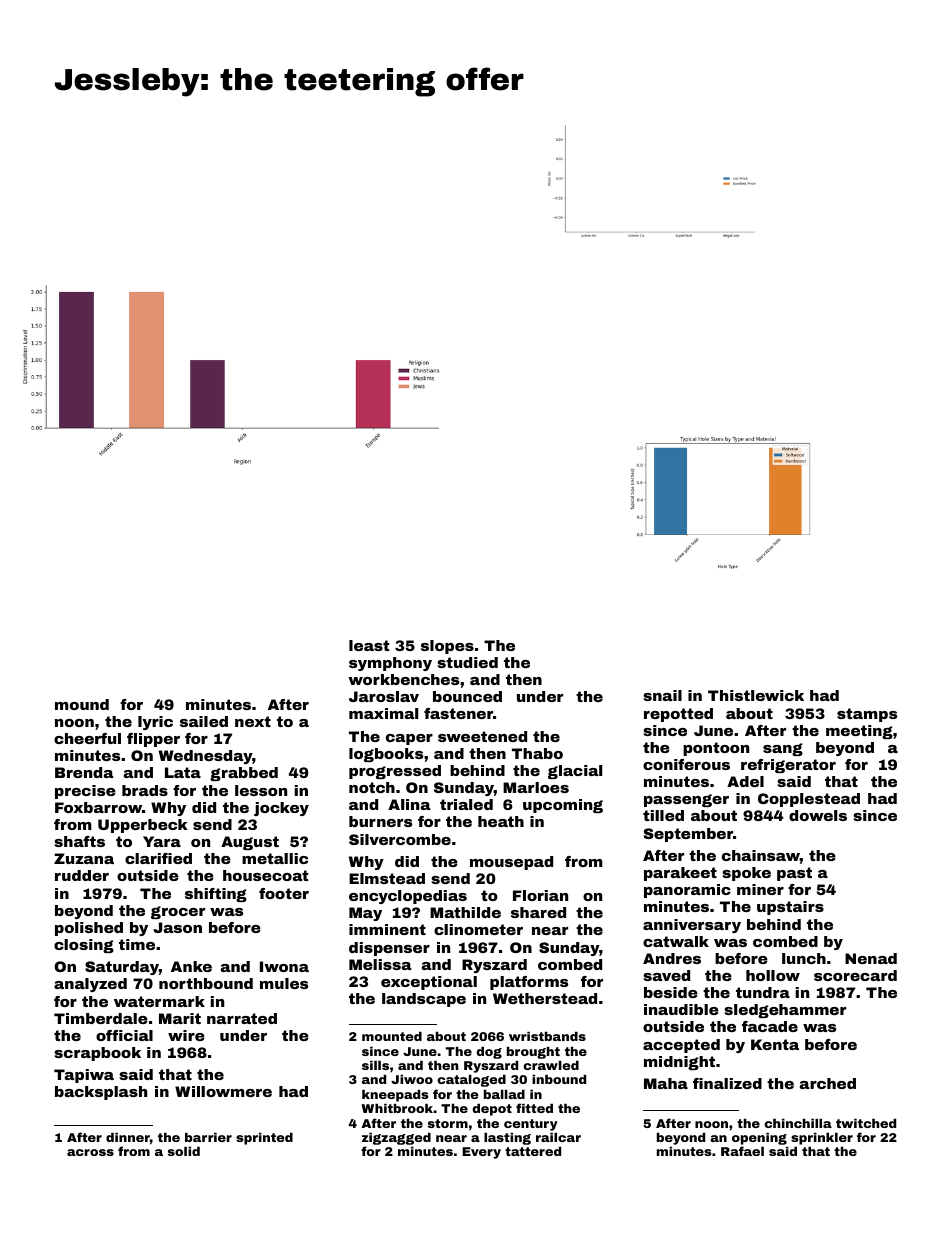 The image size is (952, 1233). Describe the element at coordinates (447, 647) in the document. I see `slopes` at that location.
